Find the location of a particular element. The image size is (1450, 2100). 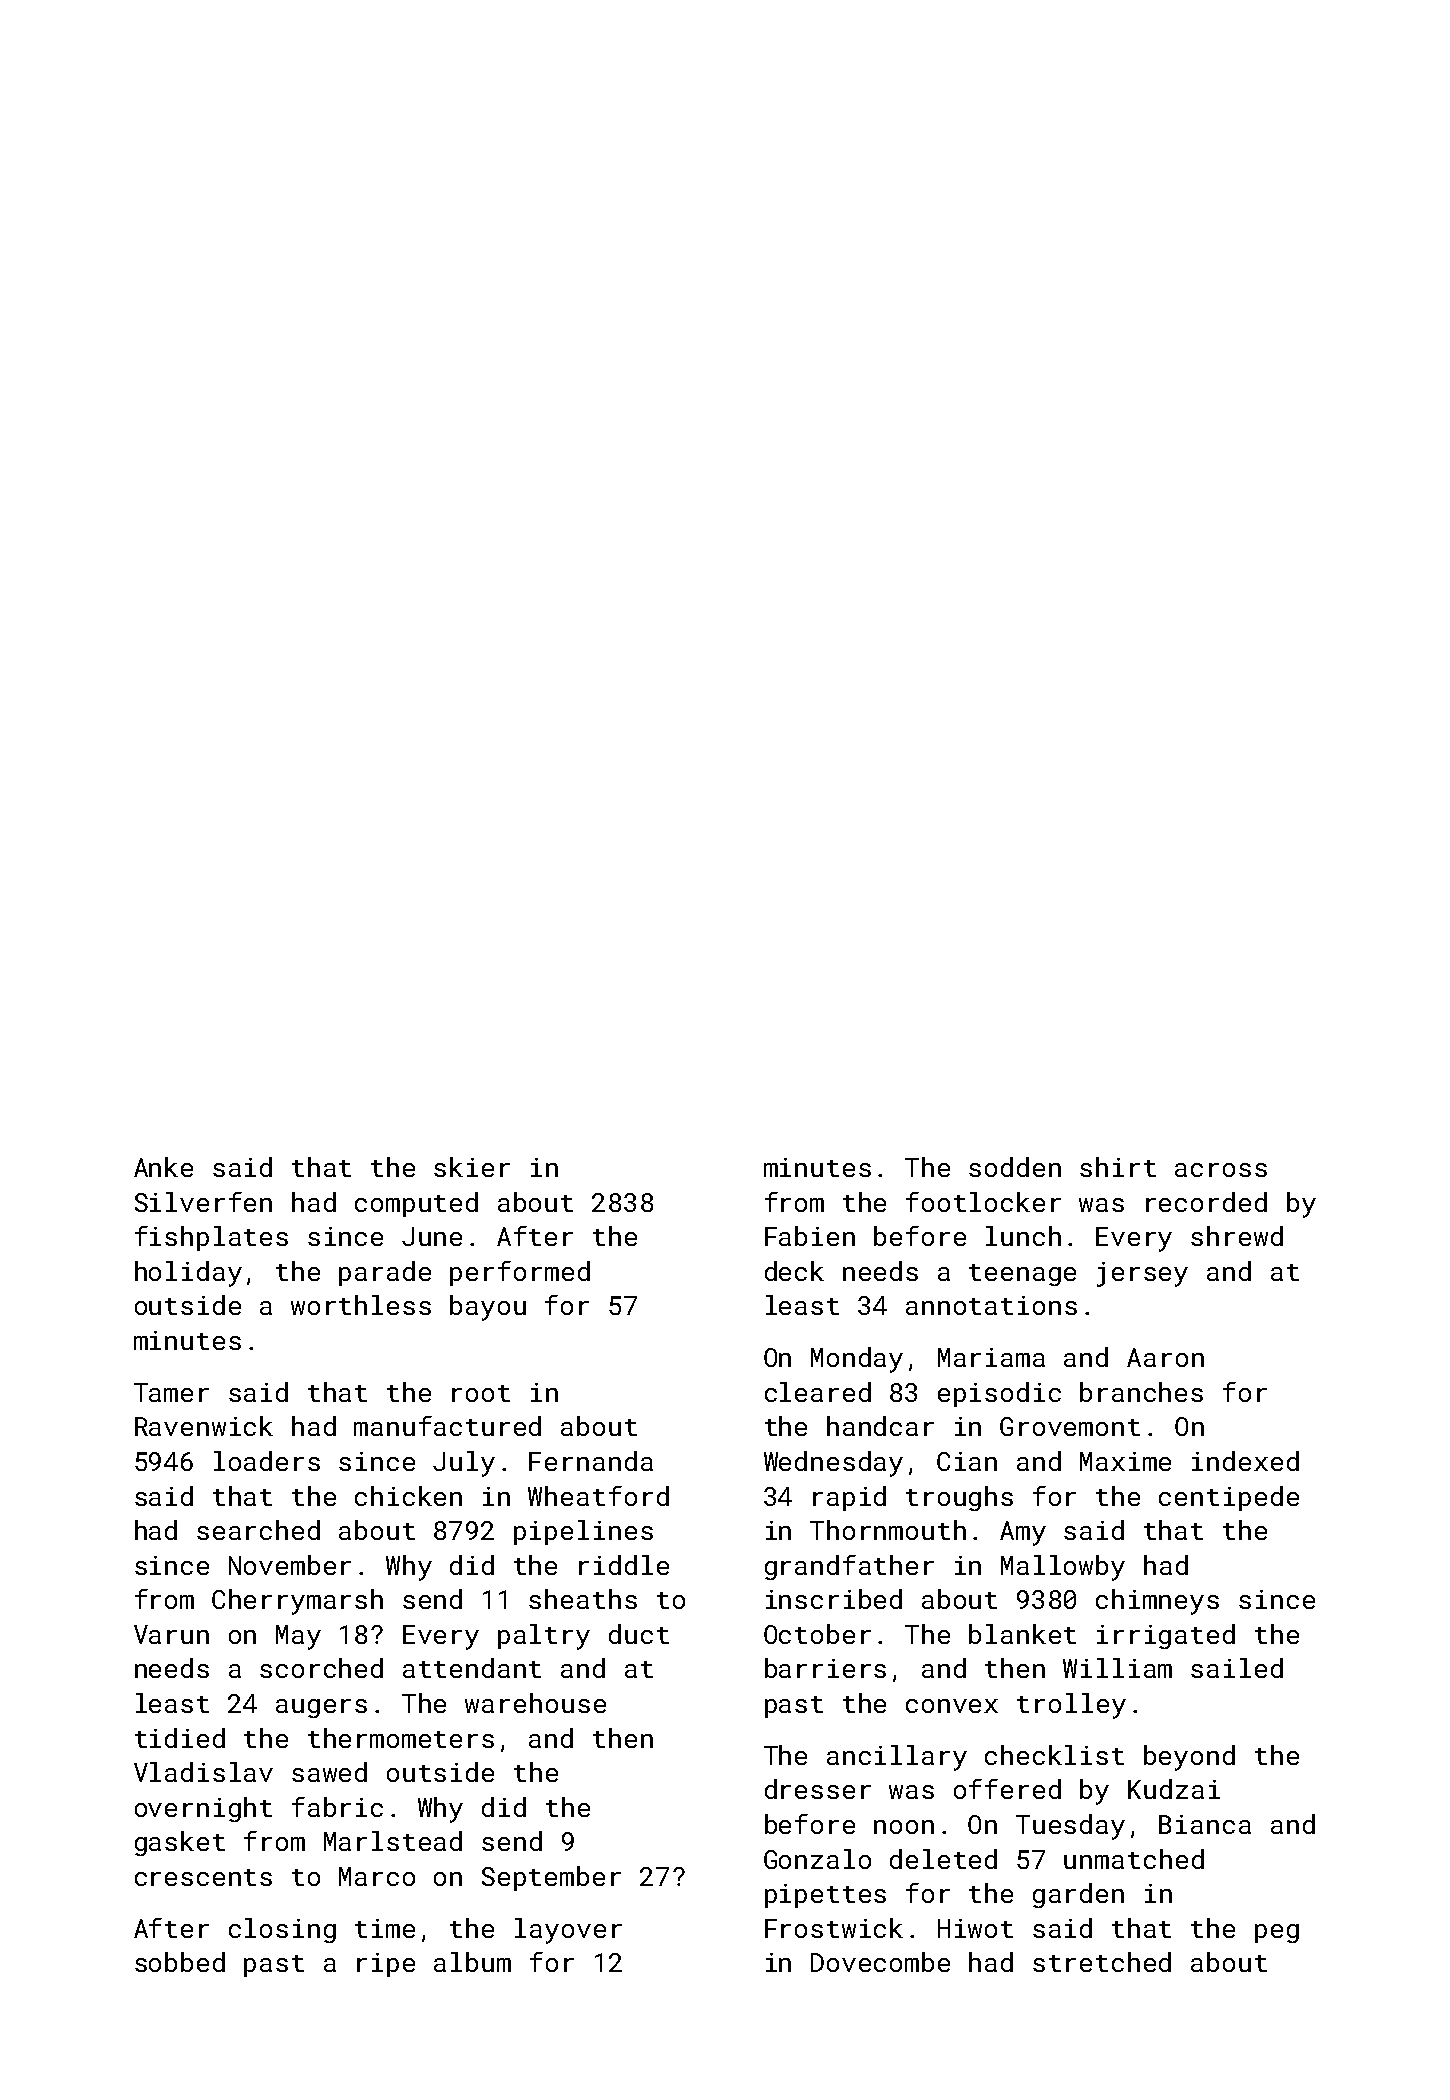

shrewd is located at coordinates (1237, 1236).
